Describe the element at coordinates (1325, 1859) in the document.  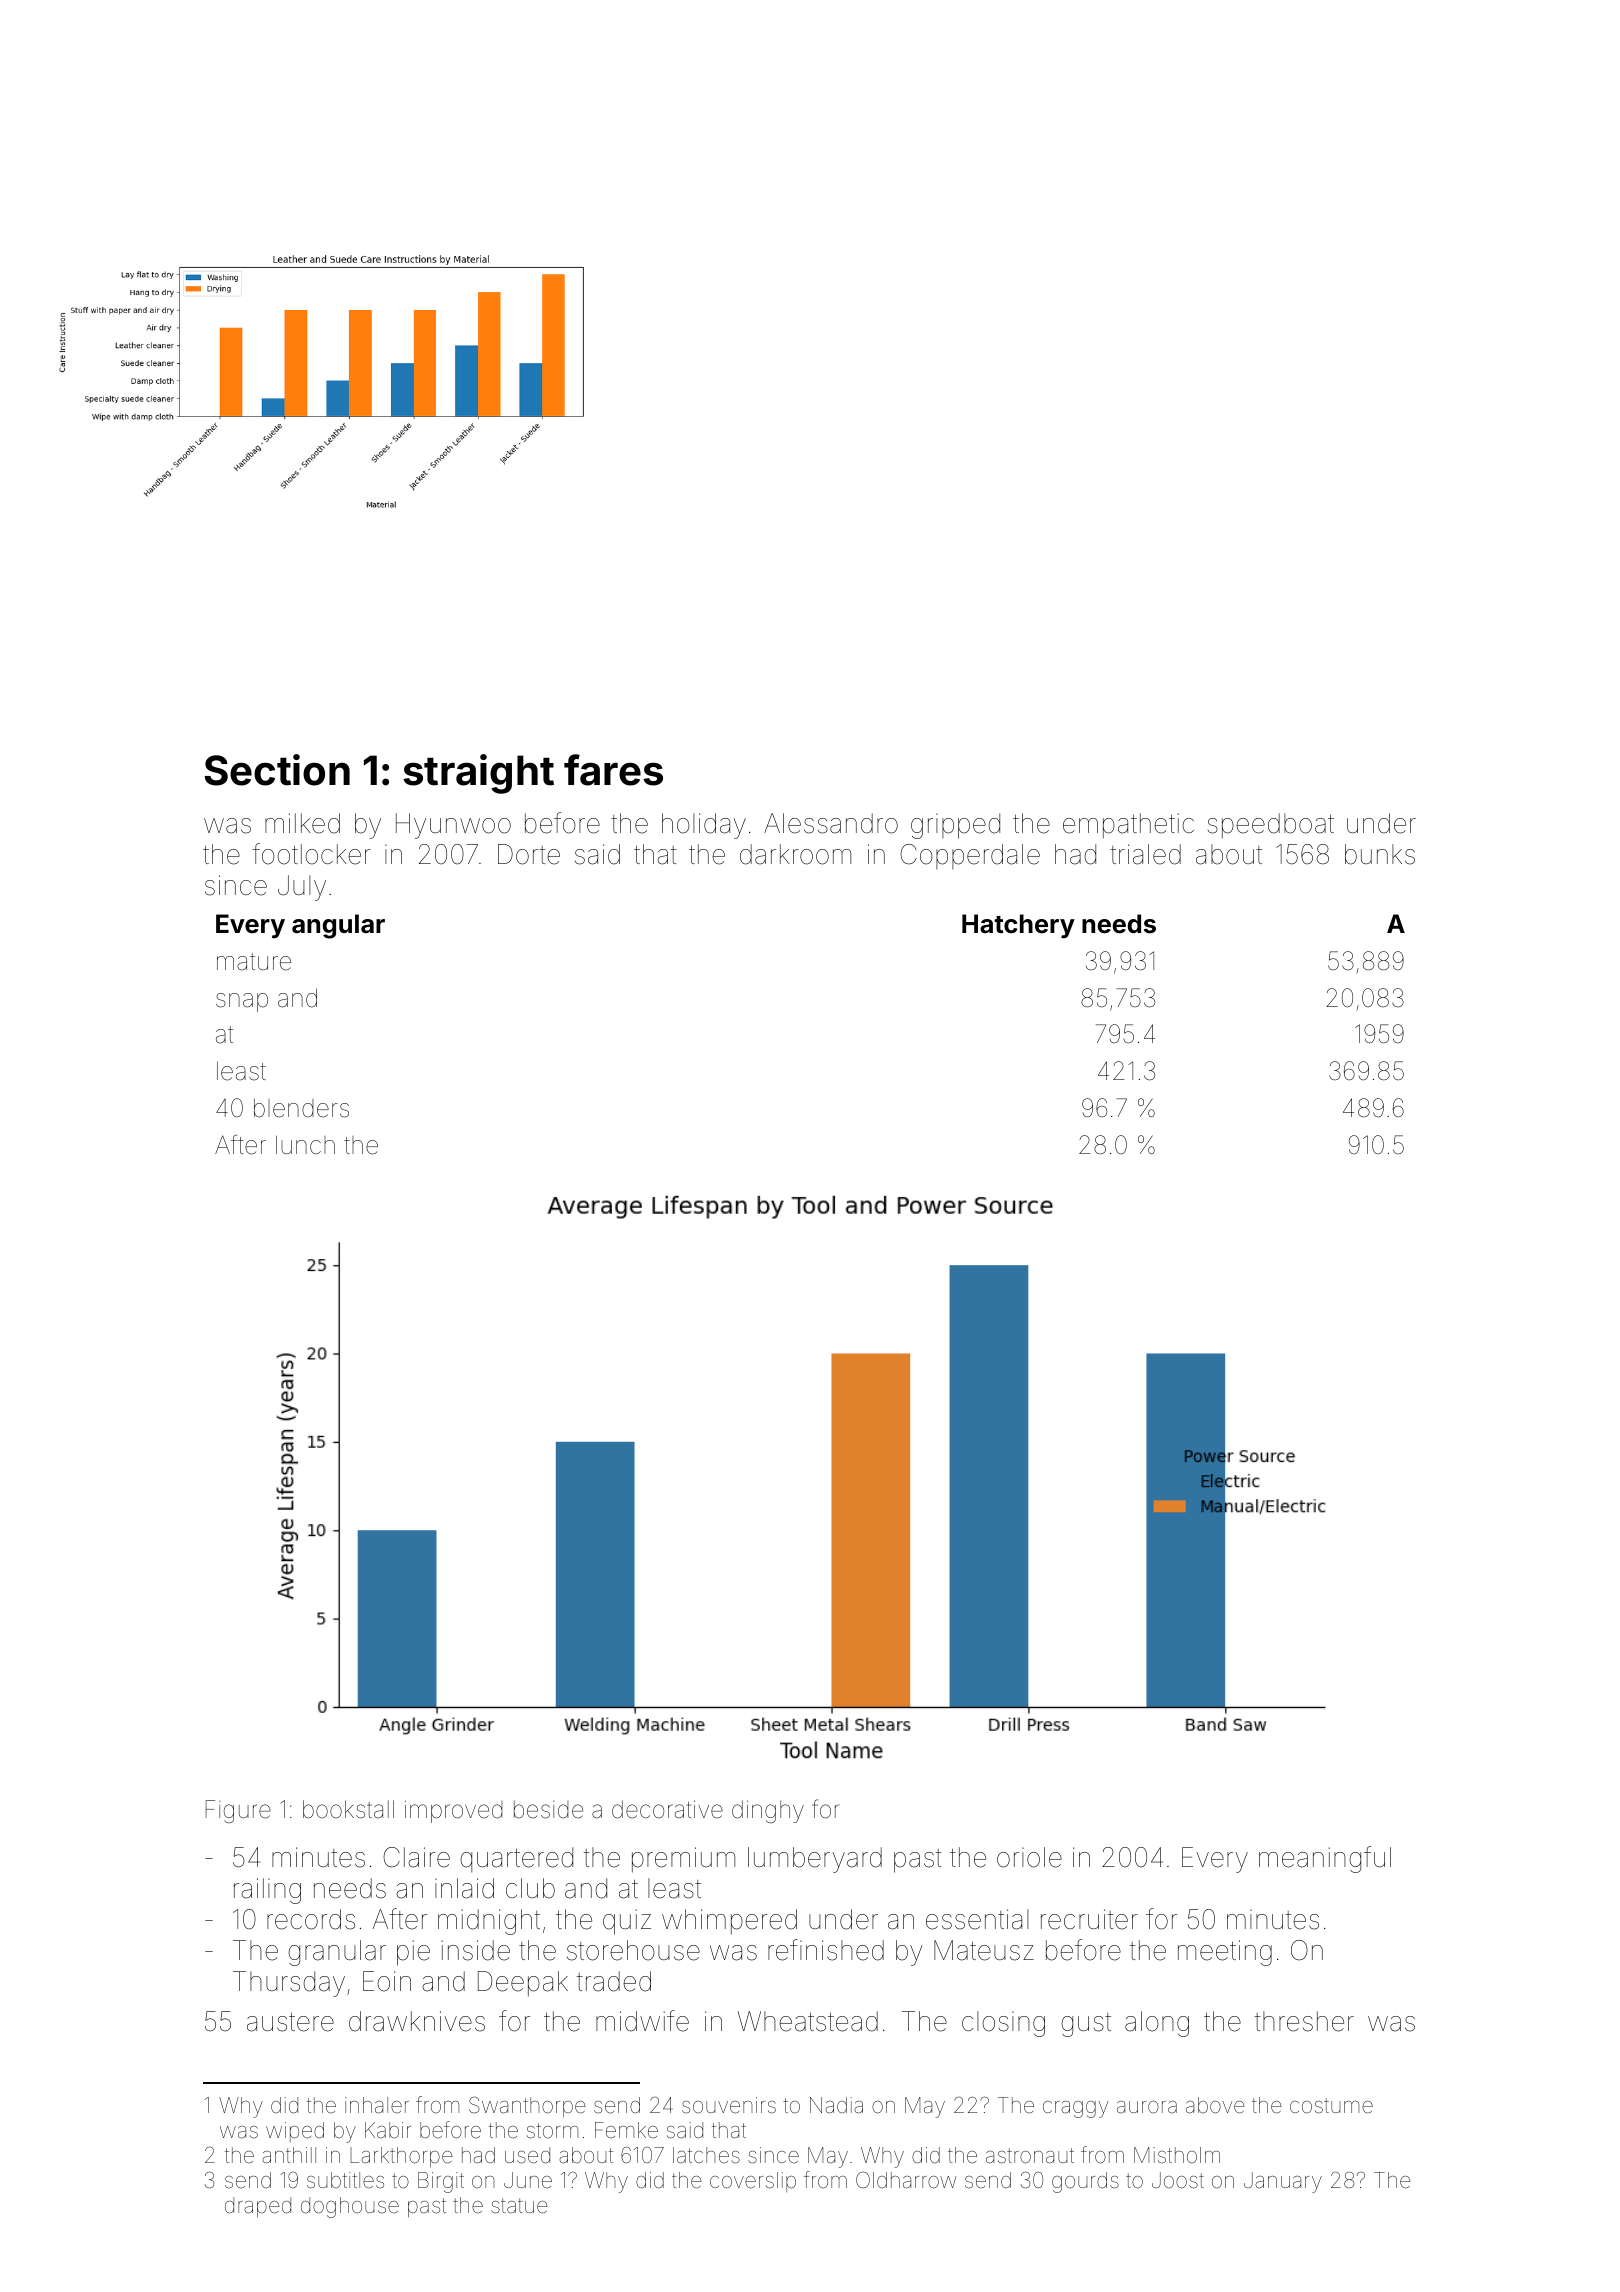
I see `meaningful` at that location.
